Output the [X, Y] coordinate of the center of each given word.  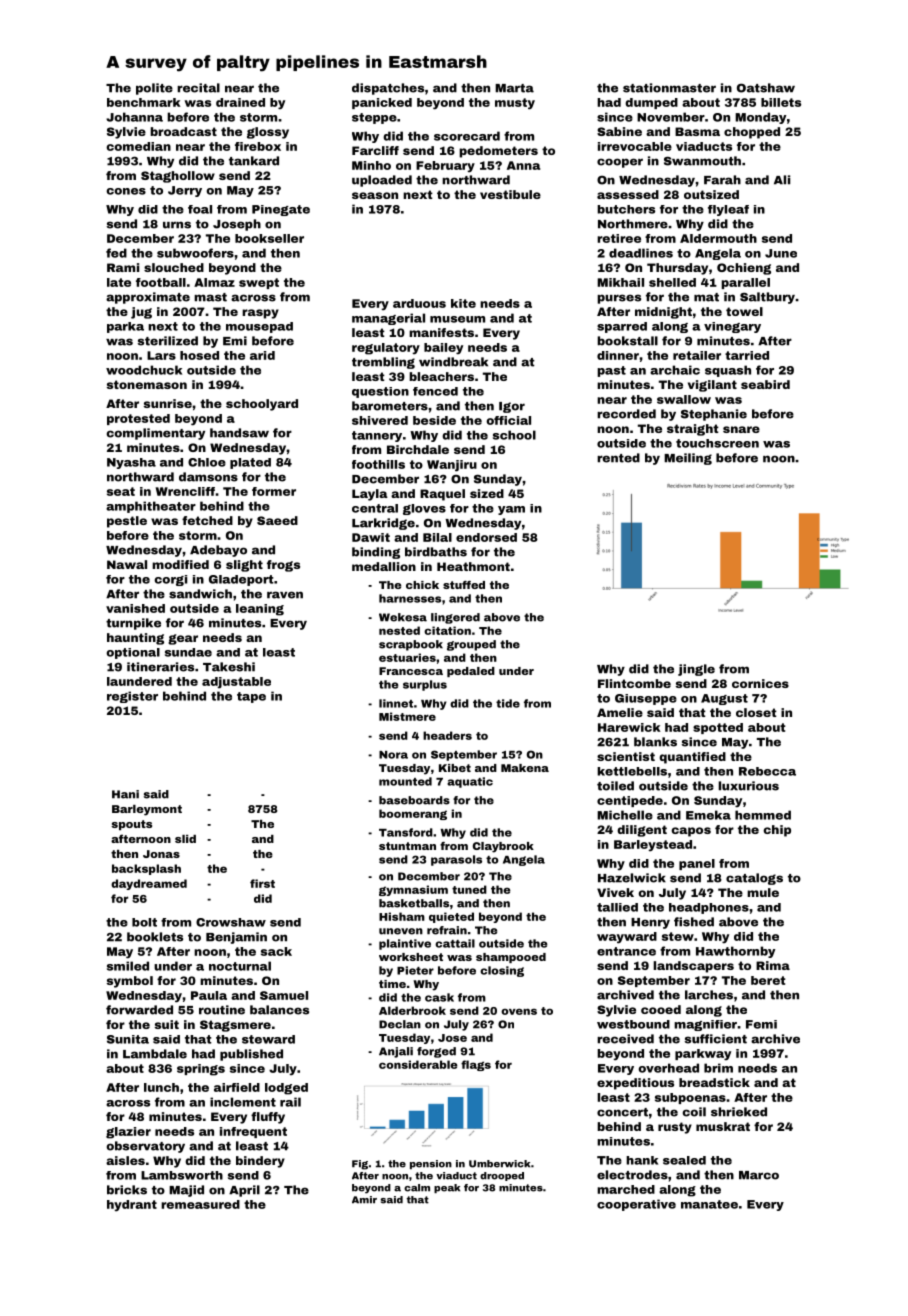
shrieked [739, 1112]
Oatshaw [766, 88]
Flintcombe [634, 683]
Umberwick [499, 1164]
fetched [207, 520]
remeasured [200, 1204]
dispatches [388, 89]
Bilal [437, 537]
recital [198, 88]
